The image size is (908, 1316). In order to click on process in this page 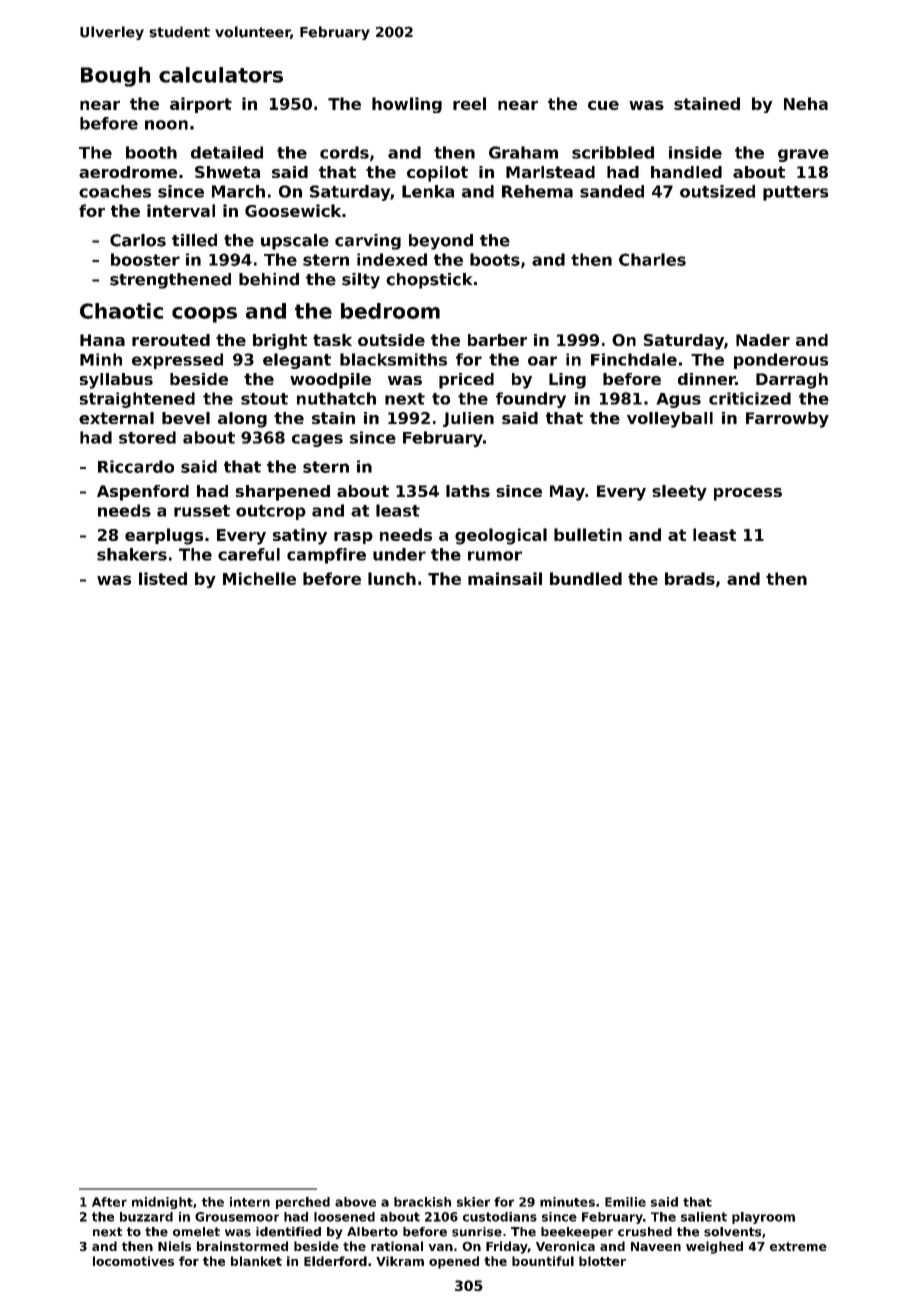, I will do `click(748, 494)`.
